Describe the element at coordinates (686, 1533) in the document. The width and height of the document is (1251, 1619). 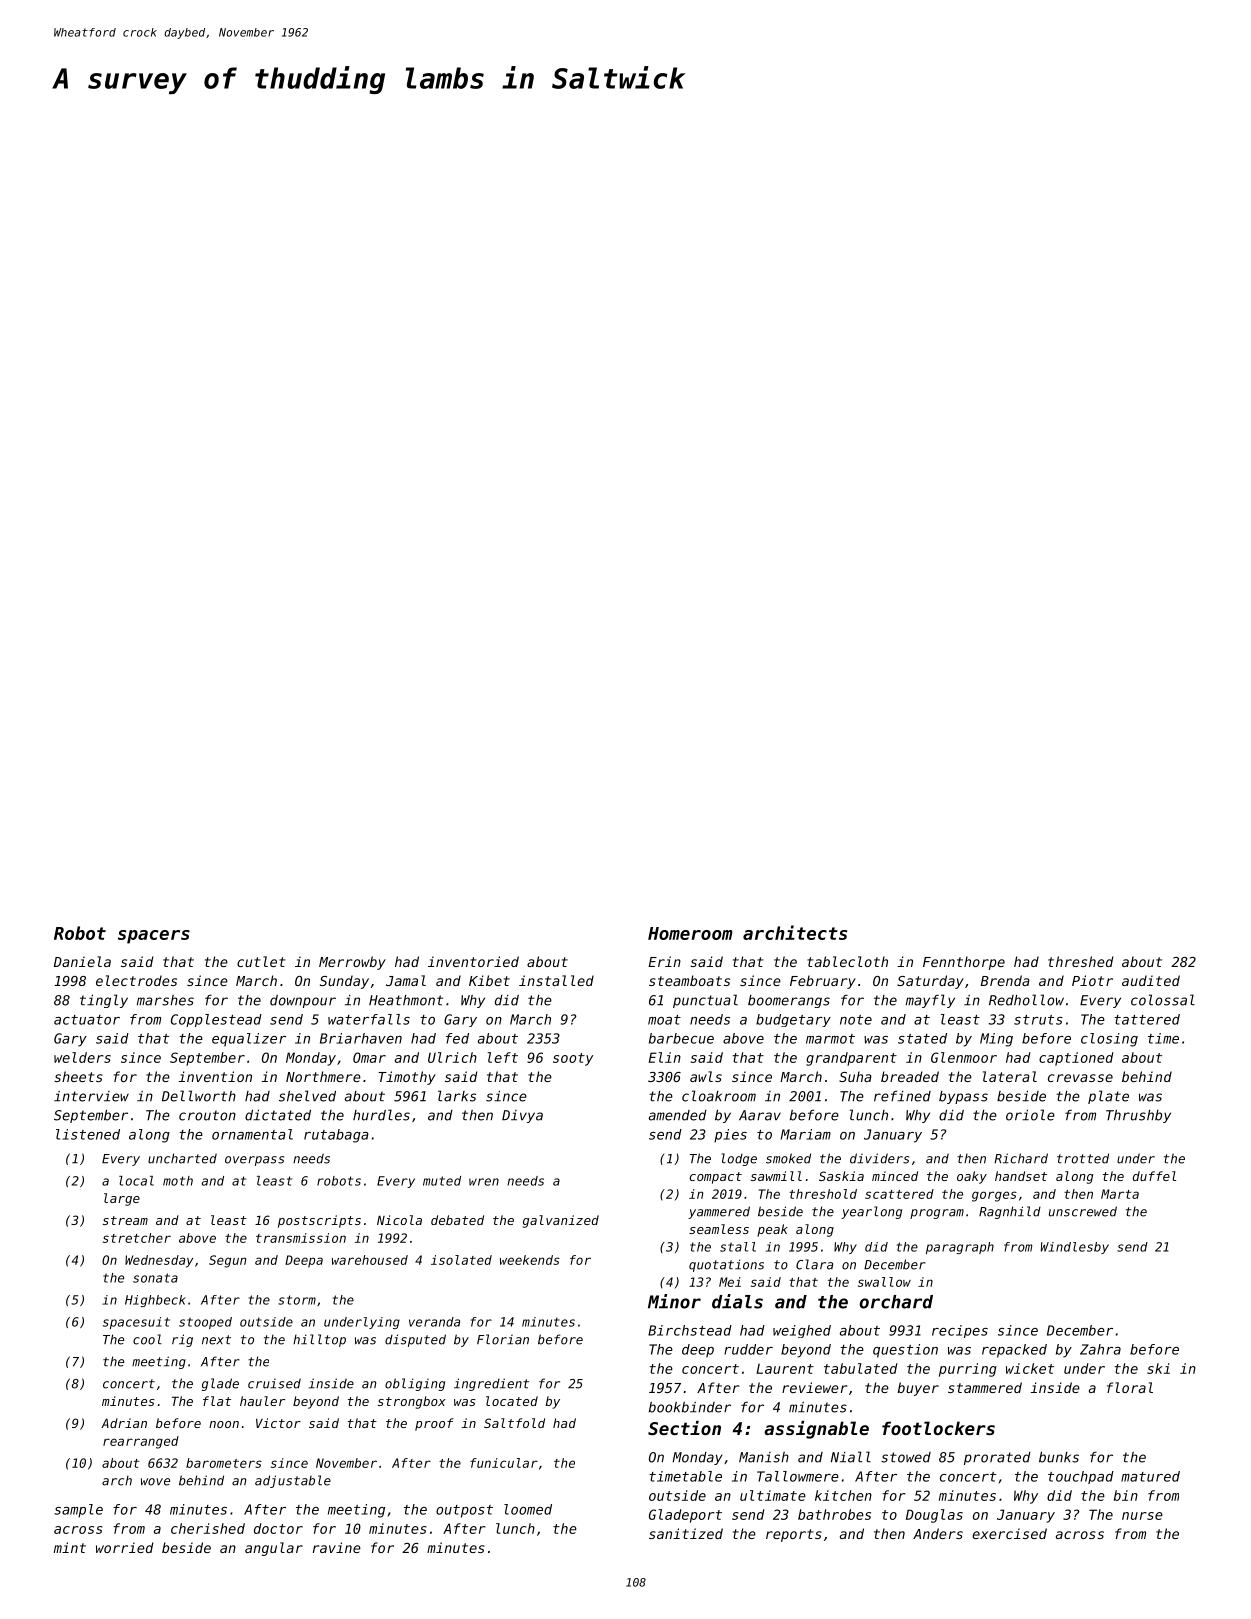
I see `sanitized` at that location.
